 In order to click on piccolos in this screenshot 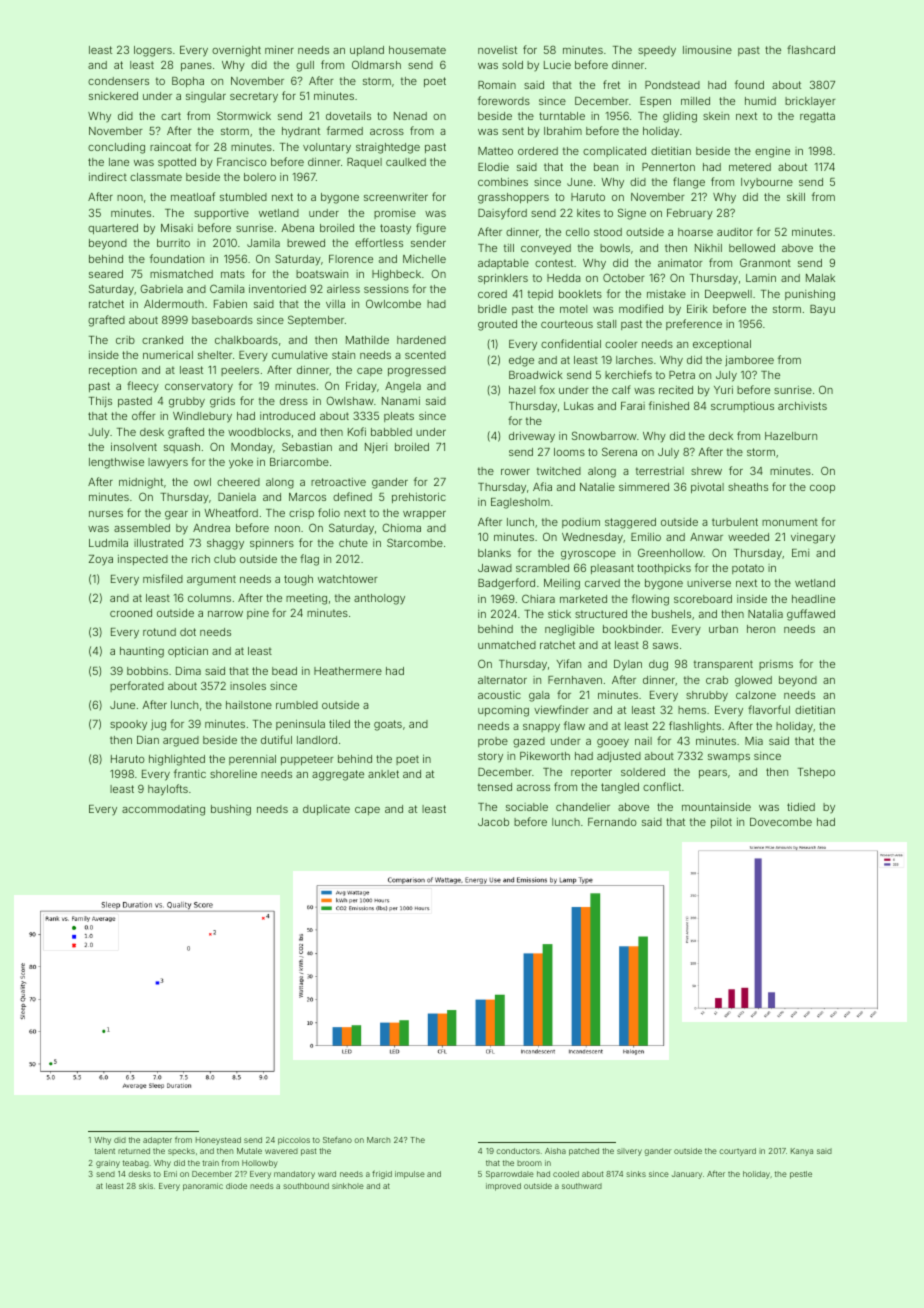, I will do `click(294, 1141)`.
